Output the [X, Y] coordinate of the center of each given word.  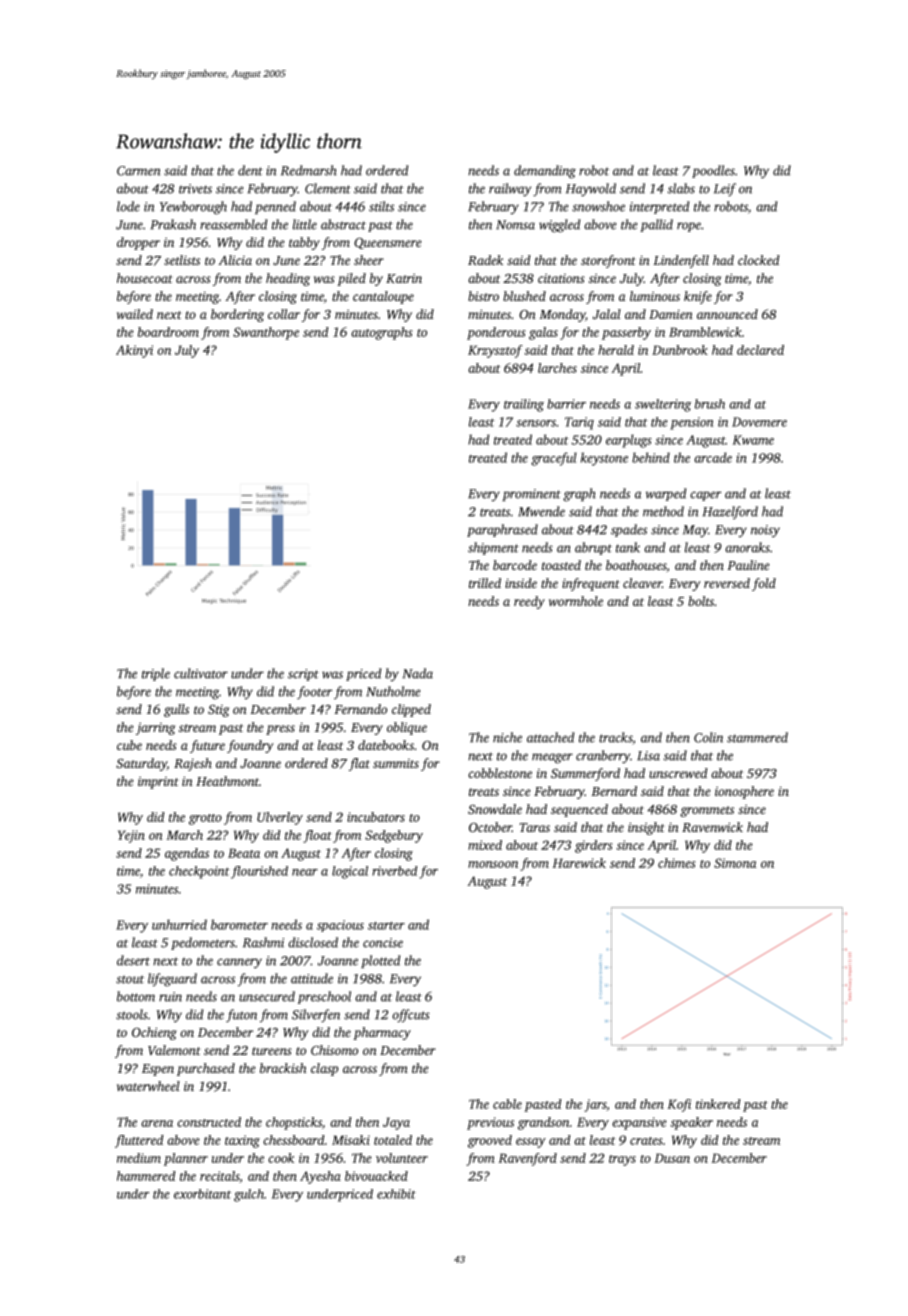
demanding [545, 172]
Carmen [138, 171]
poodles [713, 171]
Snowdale [495, 809]
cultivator [201, 673]
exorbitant [202, 1194]
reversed [727, 583]
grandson [544, 1123]
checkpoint [199, 872]
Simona [735, 863]
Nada [418, 673]
